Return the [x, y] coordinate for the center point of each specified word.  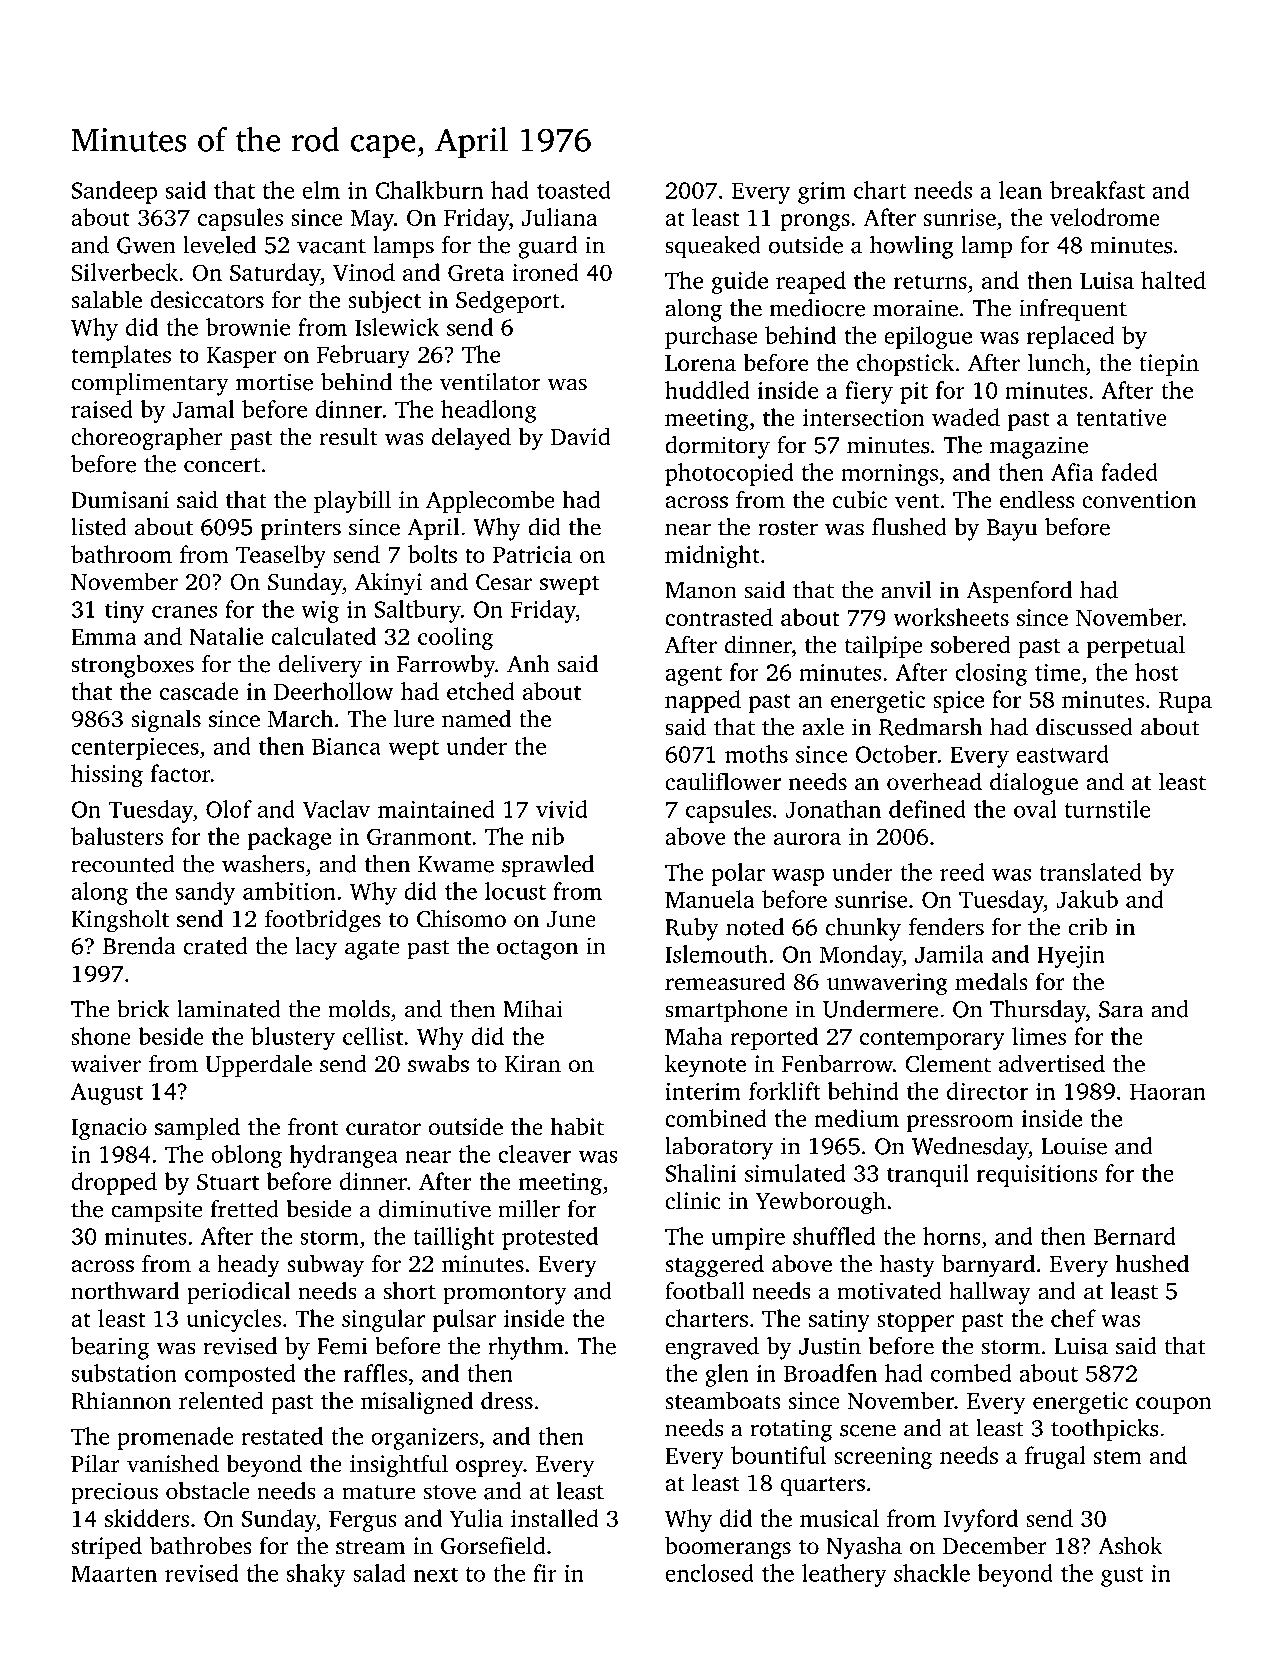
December [995, 1545]
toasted [574, 190]
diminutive [435, 1209]
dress [507, 1400]
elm [321, 190]
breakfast [1097, 190]
